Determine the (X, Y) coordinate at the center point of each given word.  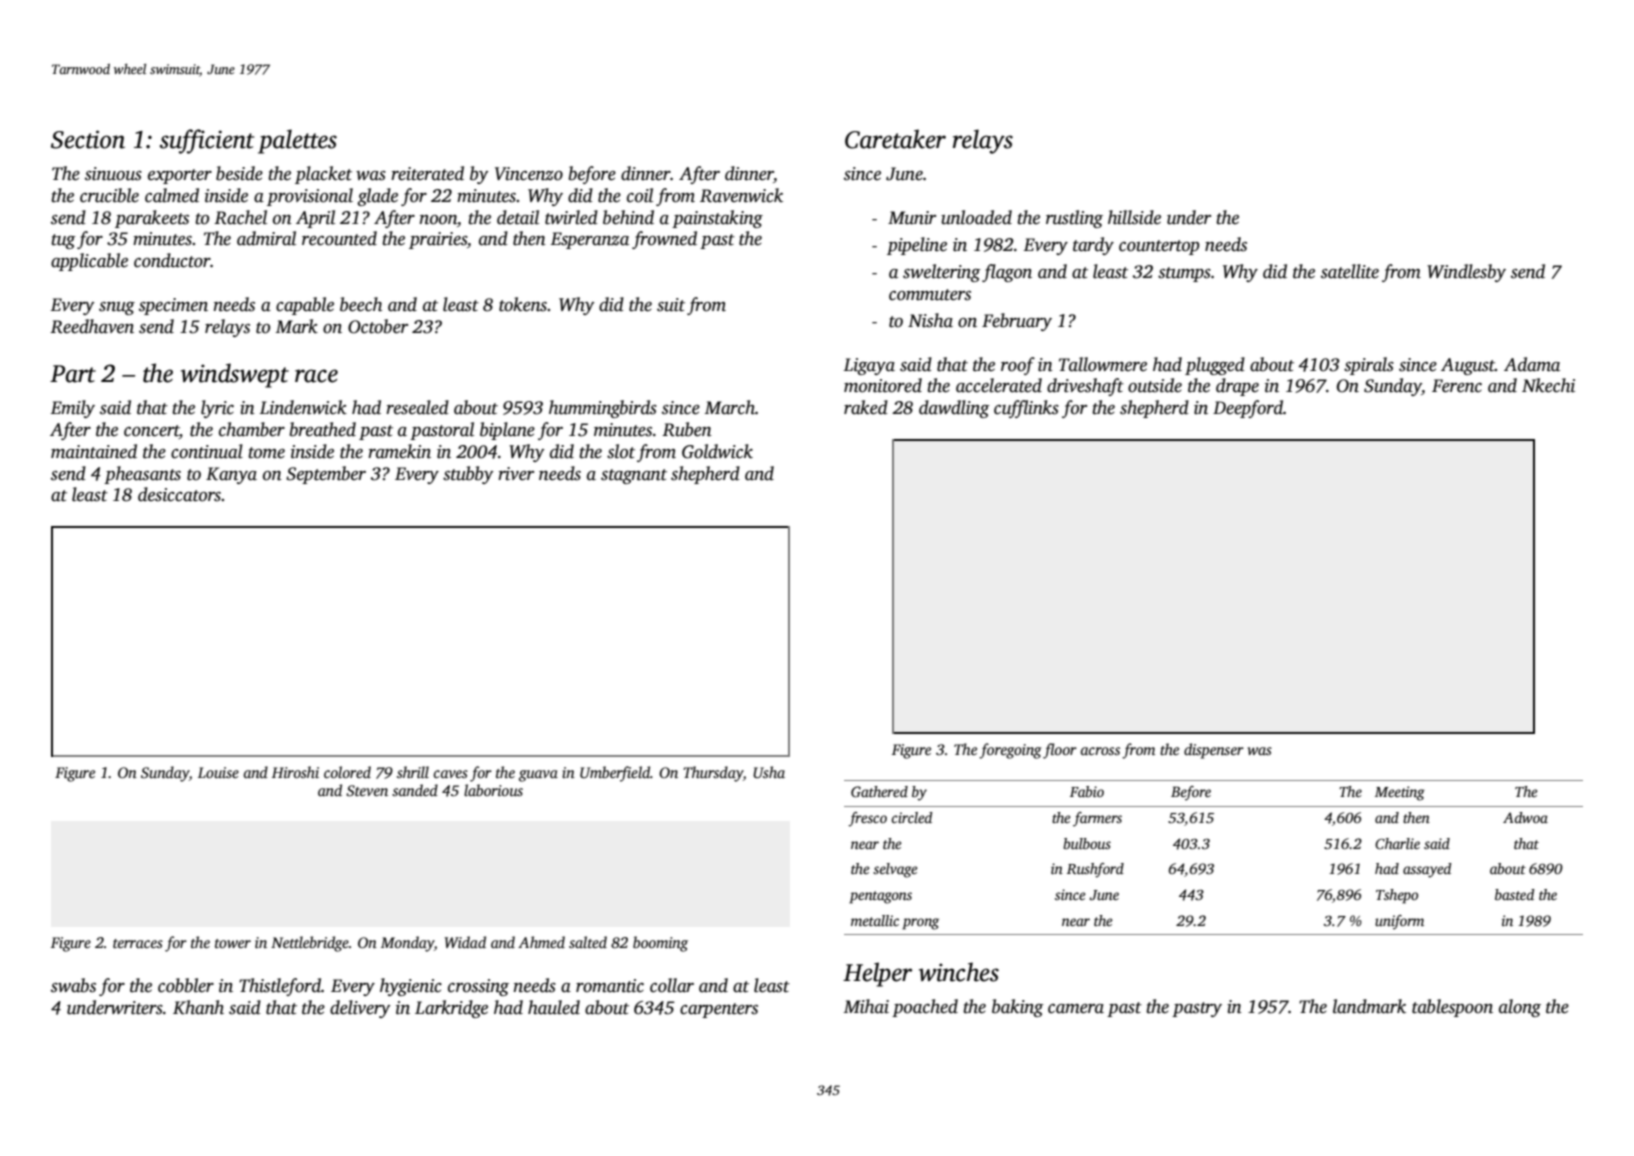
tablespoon (1452, 1008)
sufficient (207, 141)
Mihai (866, 1006)
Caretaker (895, 139)
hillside (1134, 217)
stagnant (634, 476)
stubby (468, 475)
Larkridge (451, 1009)
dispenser (1214, 751)
